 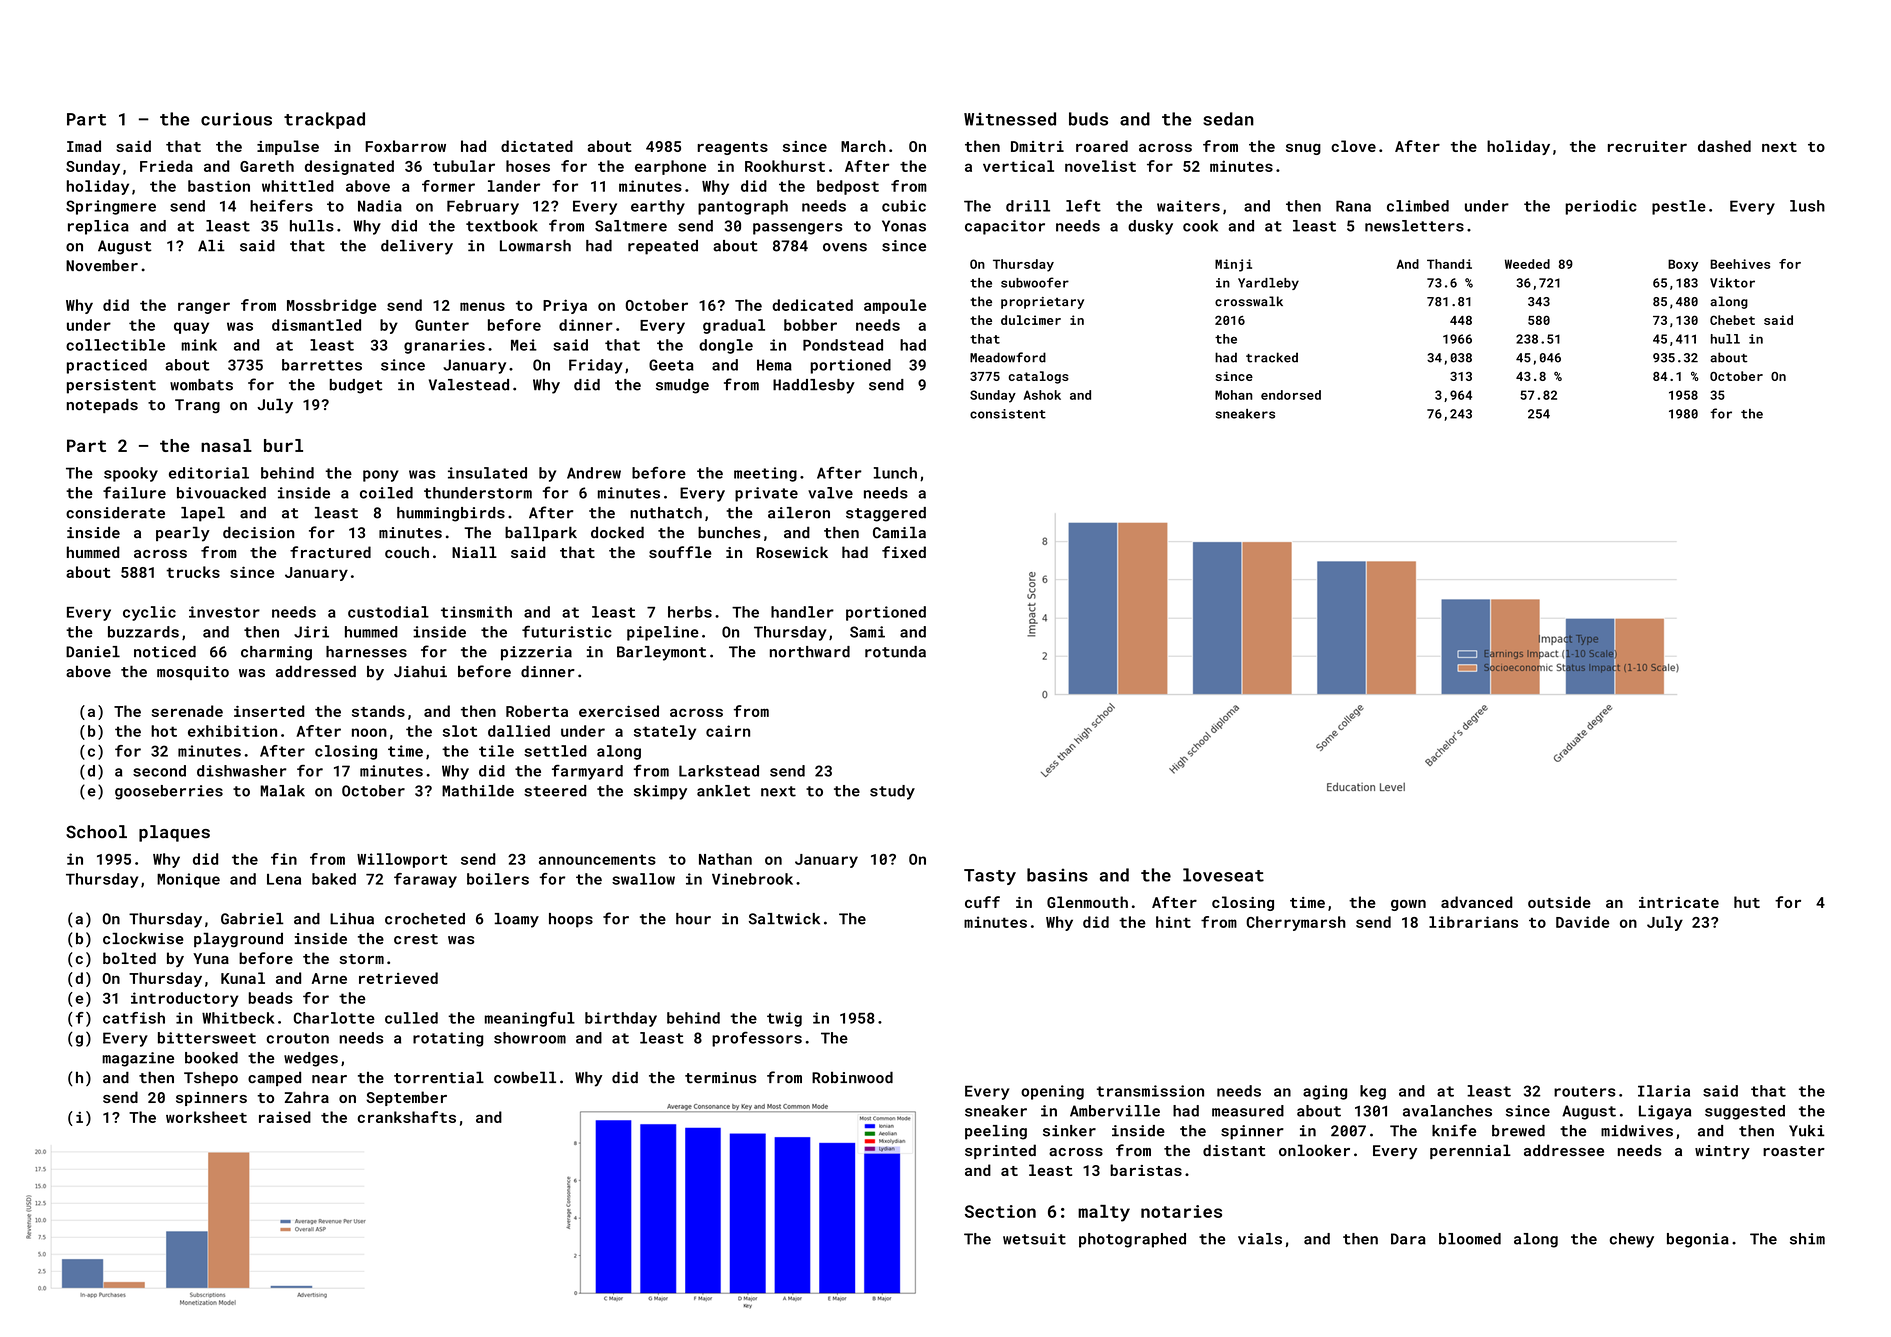 What do you see at coordinates (1518, 1131) in the document?
I see `brewed` at bounding box center [1518, 1131].
